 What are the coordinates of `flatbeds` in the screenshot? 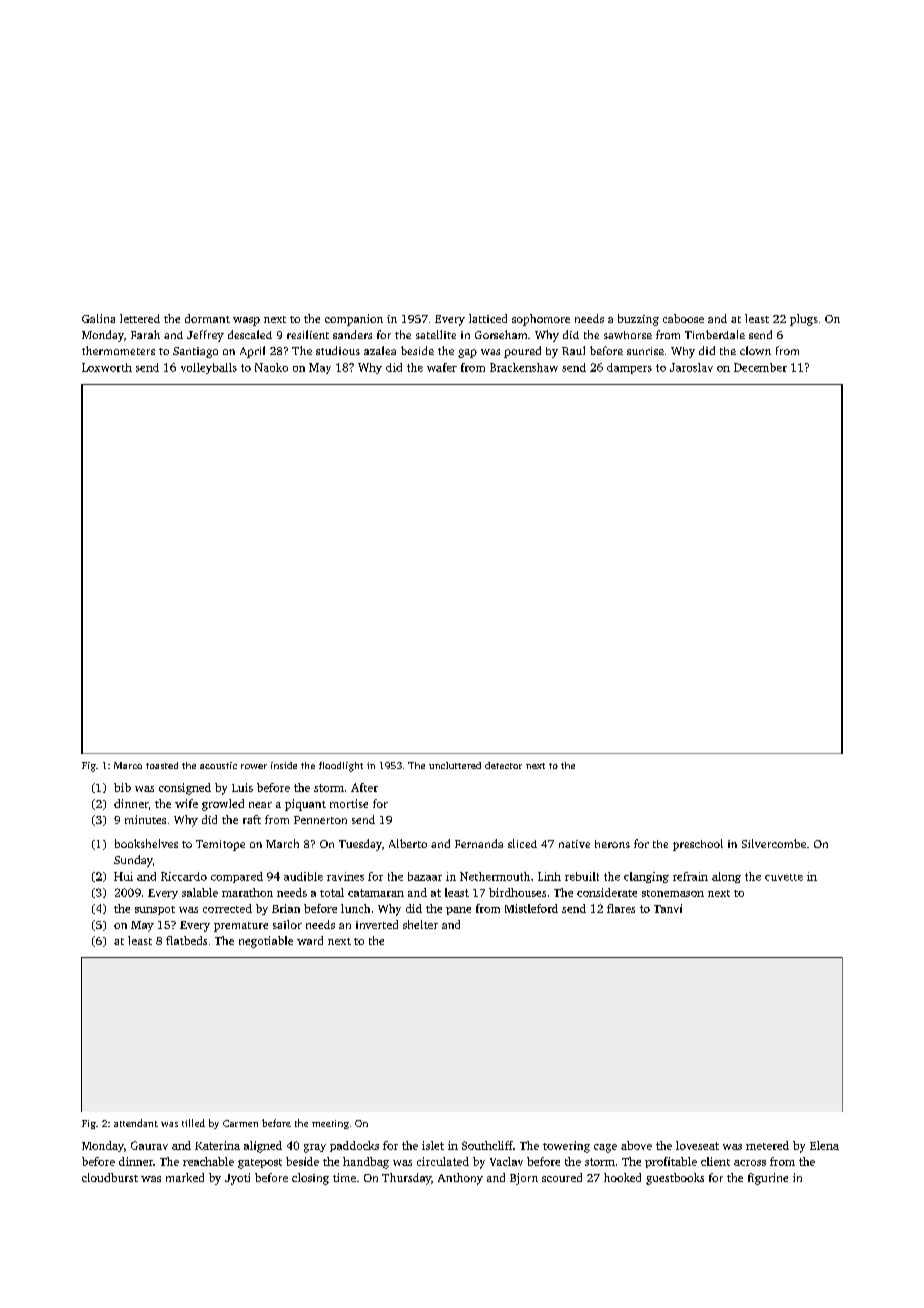 It's located at (186, 940).
